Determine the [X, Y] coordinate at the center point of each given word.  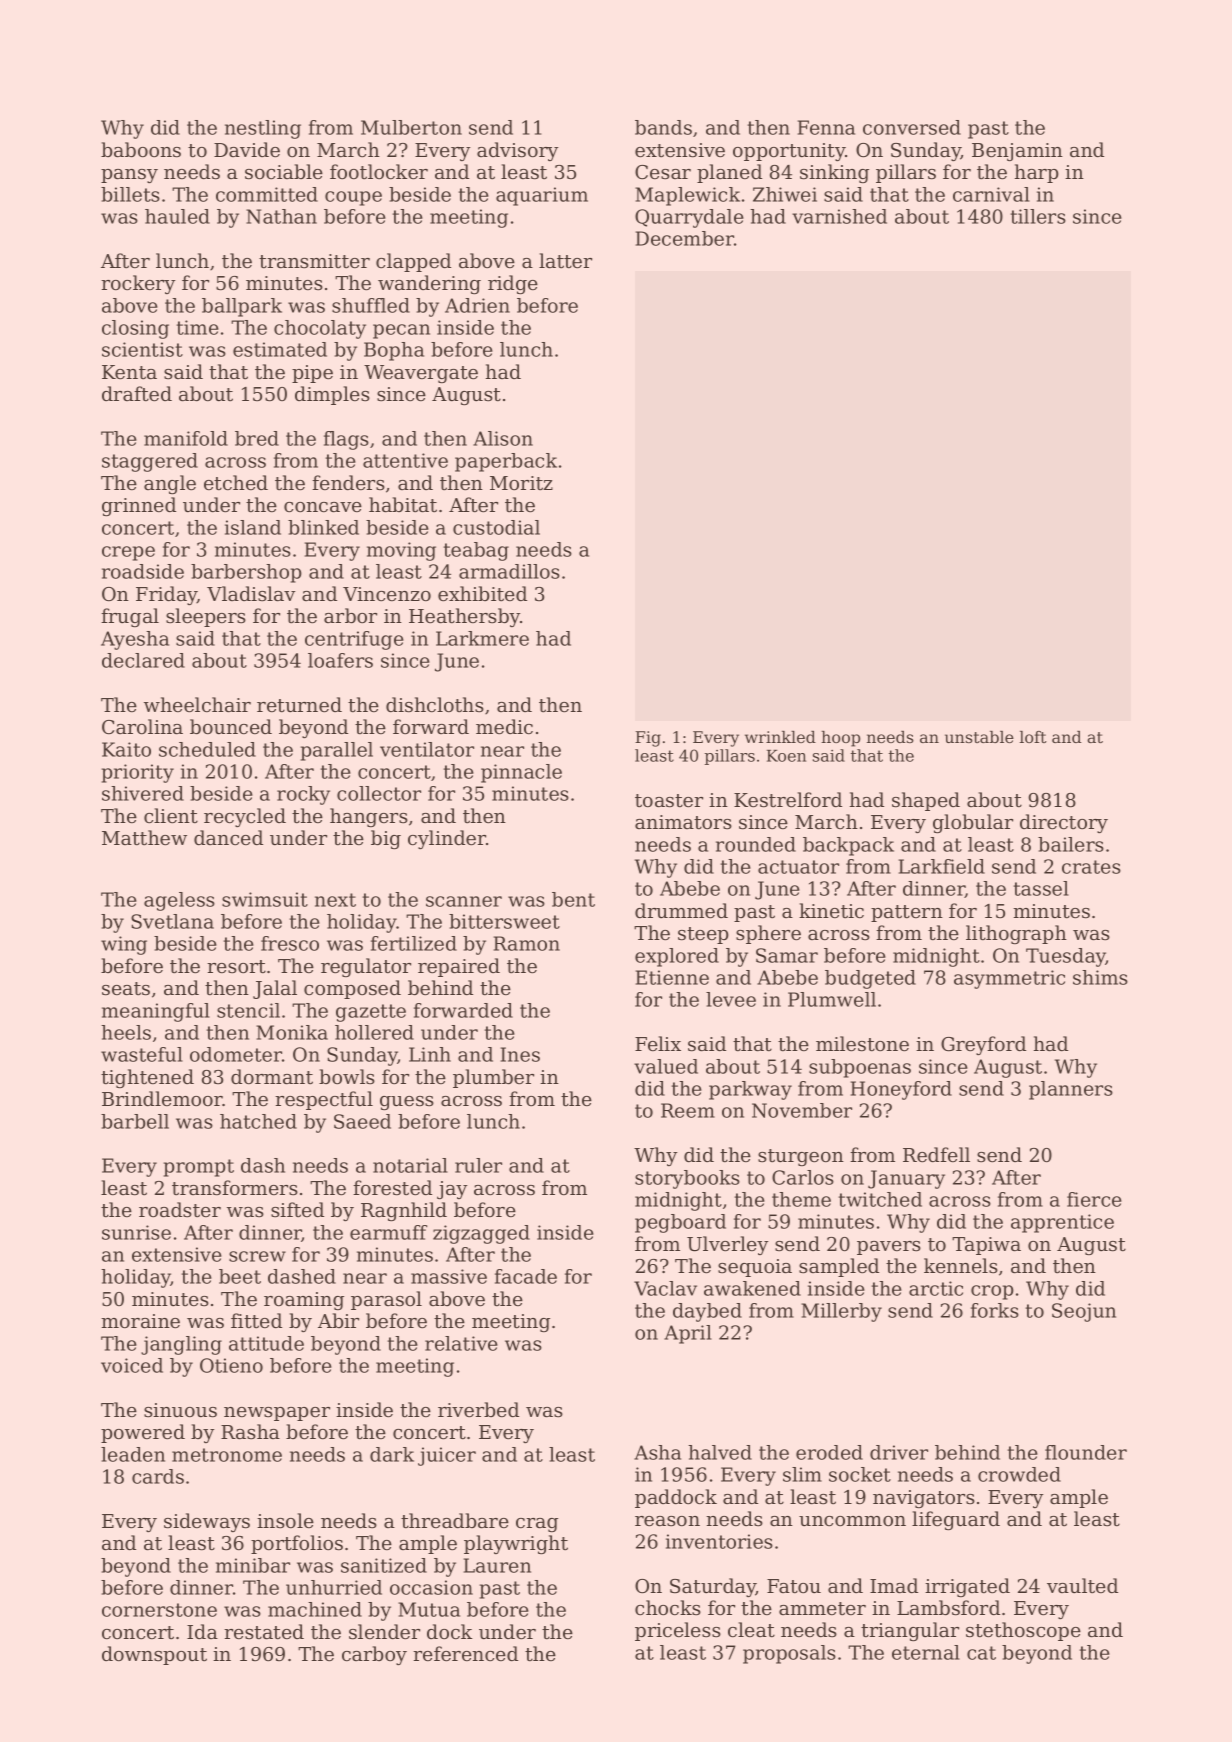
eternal [926, 1652]
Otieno [231, 1365]
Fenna [826, 127]
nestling [263, 129]
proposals [789, 1654]
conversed [912, 127]
